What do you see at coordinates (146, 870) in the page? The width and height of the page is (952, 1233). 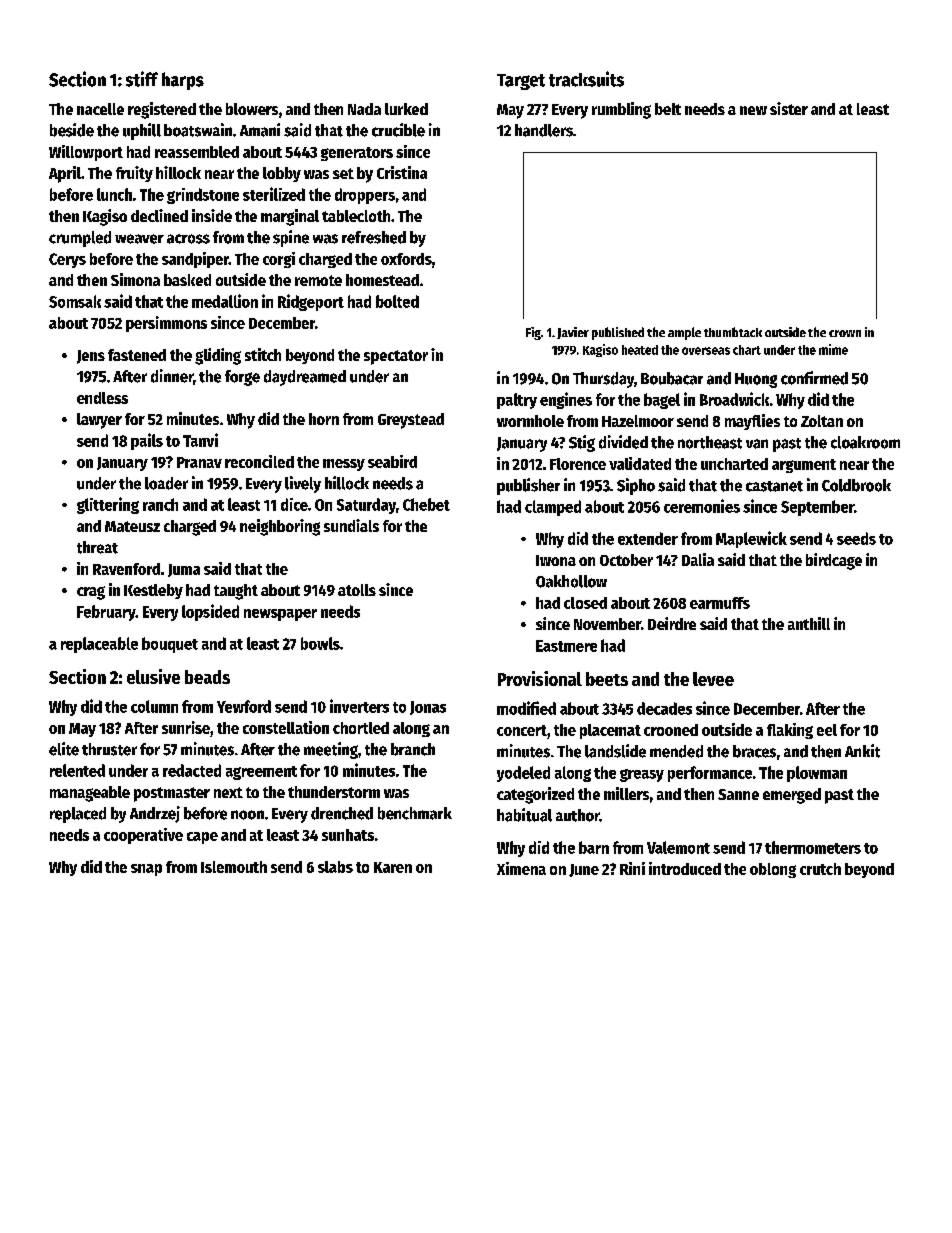 I see `snap` at bounding box center [146, 870].
